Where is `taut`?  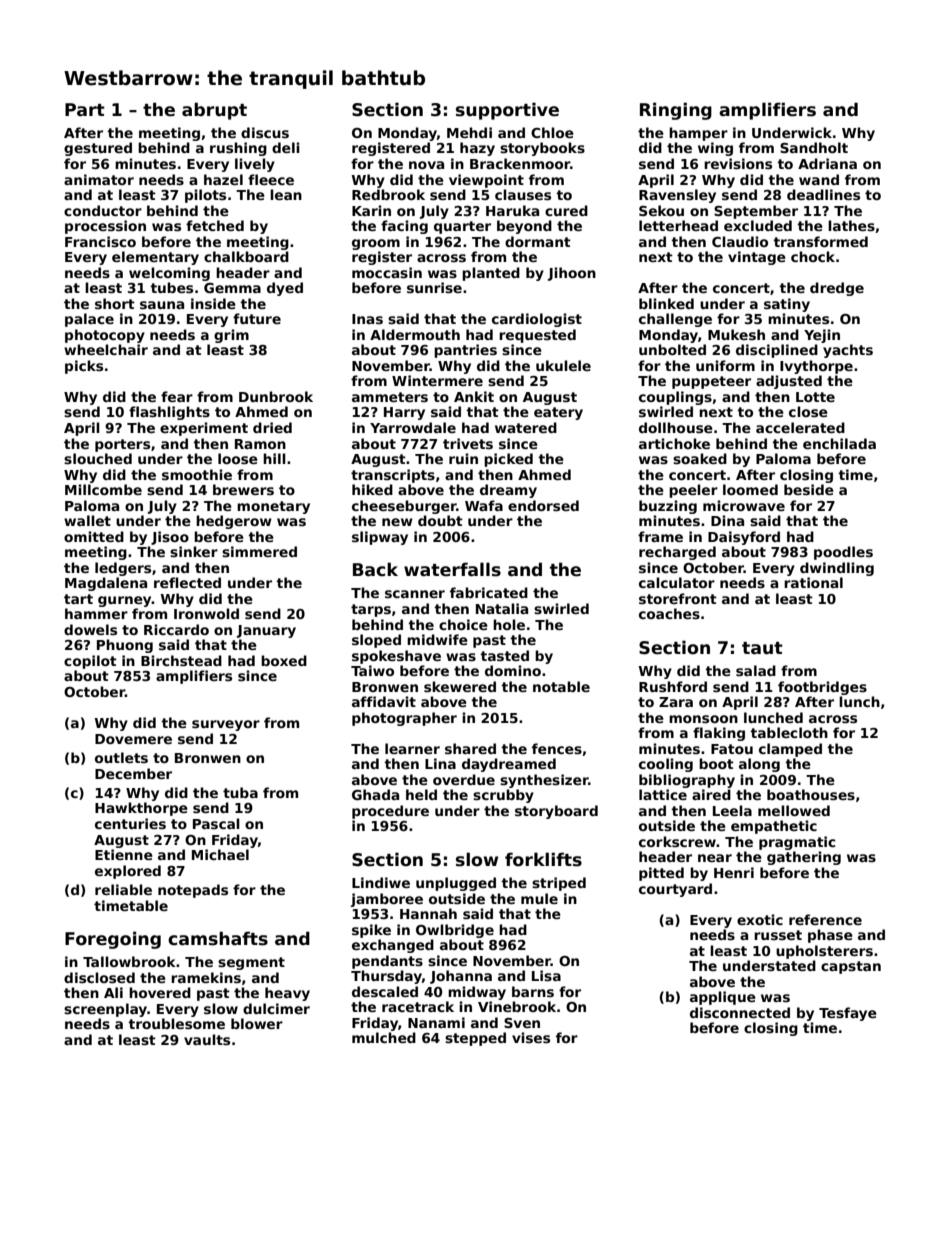
taut is located at coordinates (762, 648).
